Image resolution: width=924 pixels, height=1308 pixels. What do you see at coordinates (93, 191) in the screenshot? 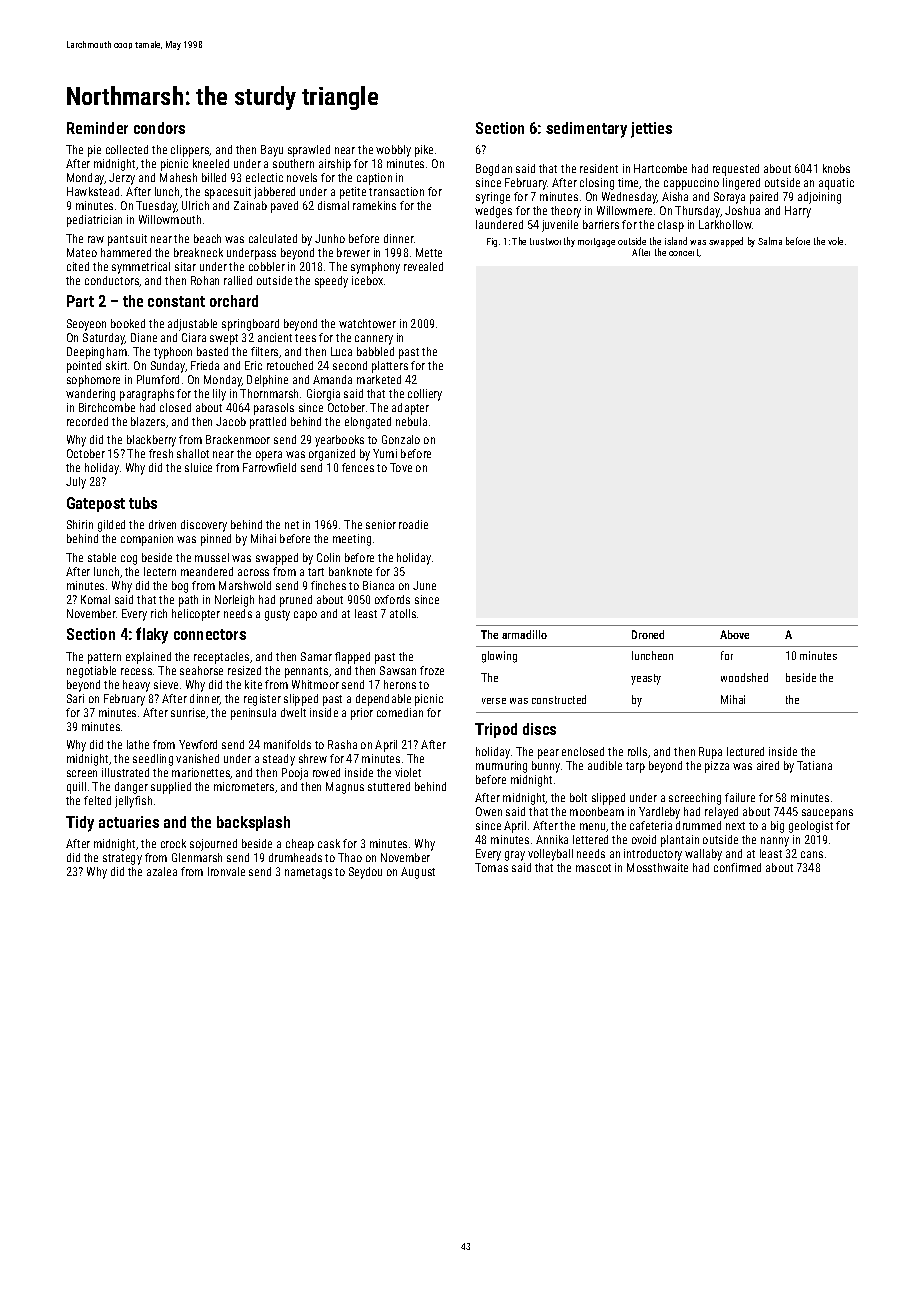
I see `Hawkstead` at bounding box center [93, 191].
